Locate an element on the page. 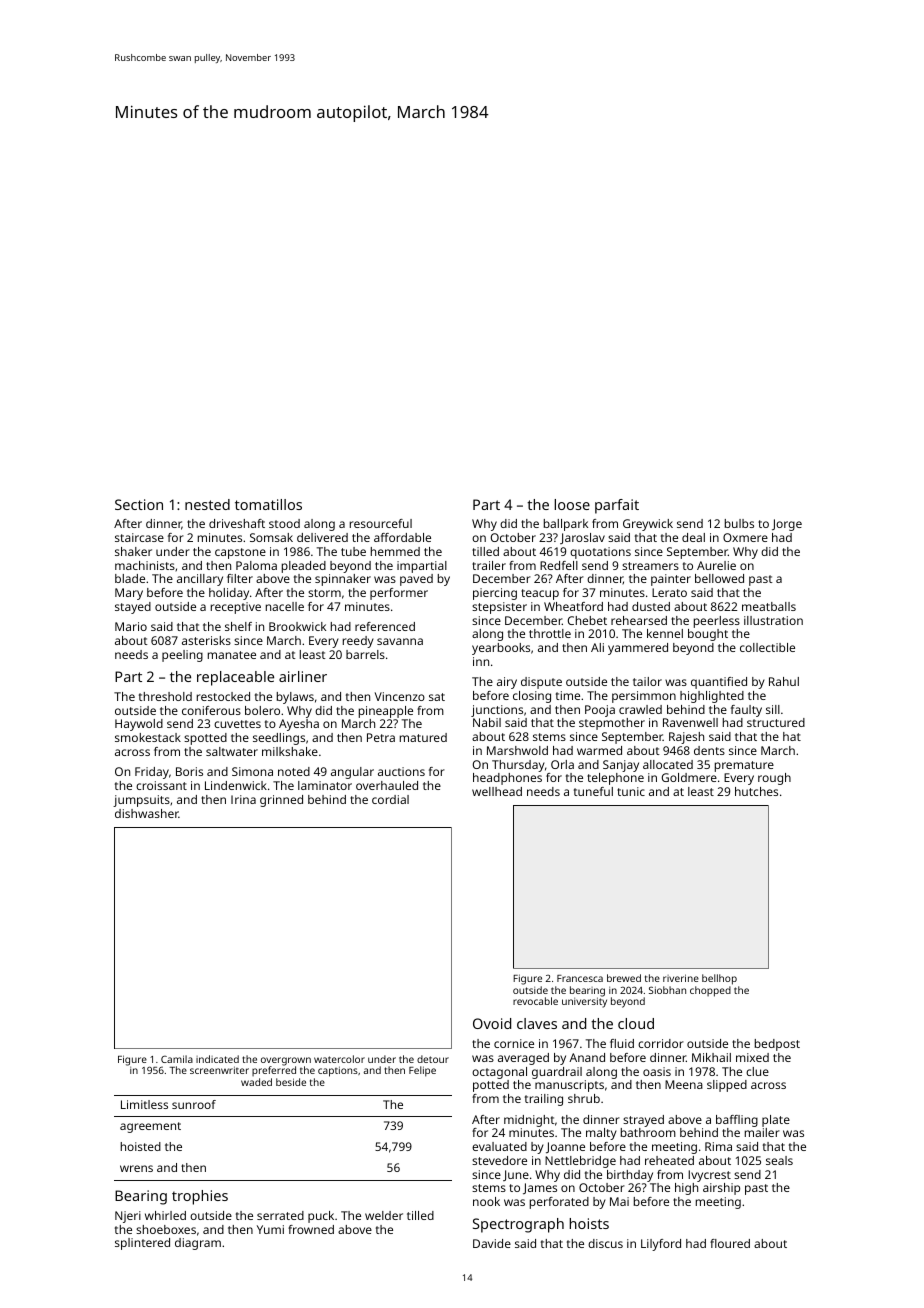 The image size is (924, 1308). Davide is located at coordinates (492, 1243).
